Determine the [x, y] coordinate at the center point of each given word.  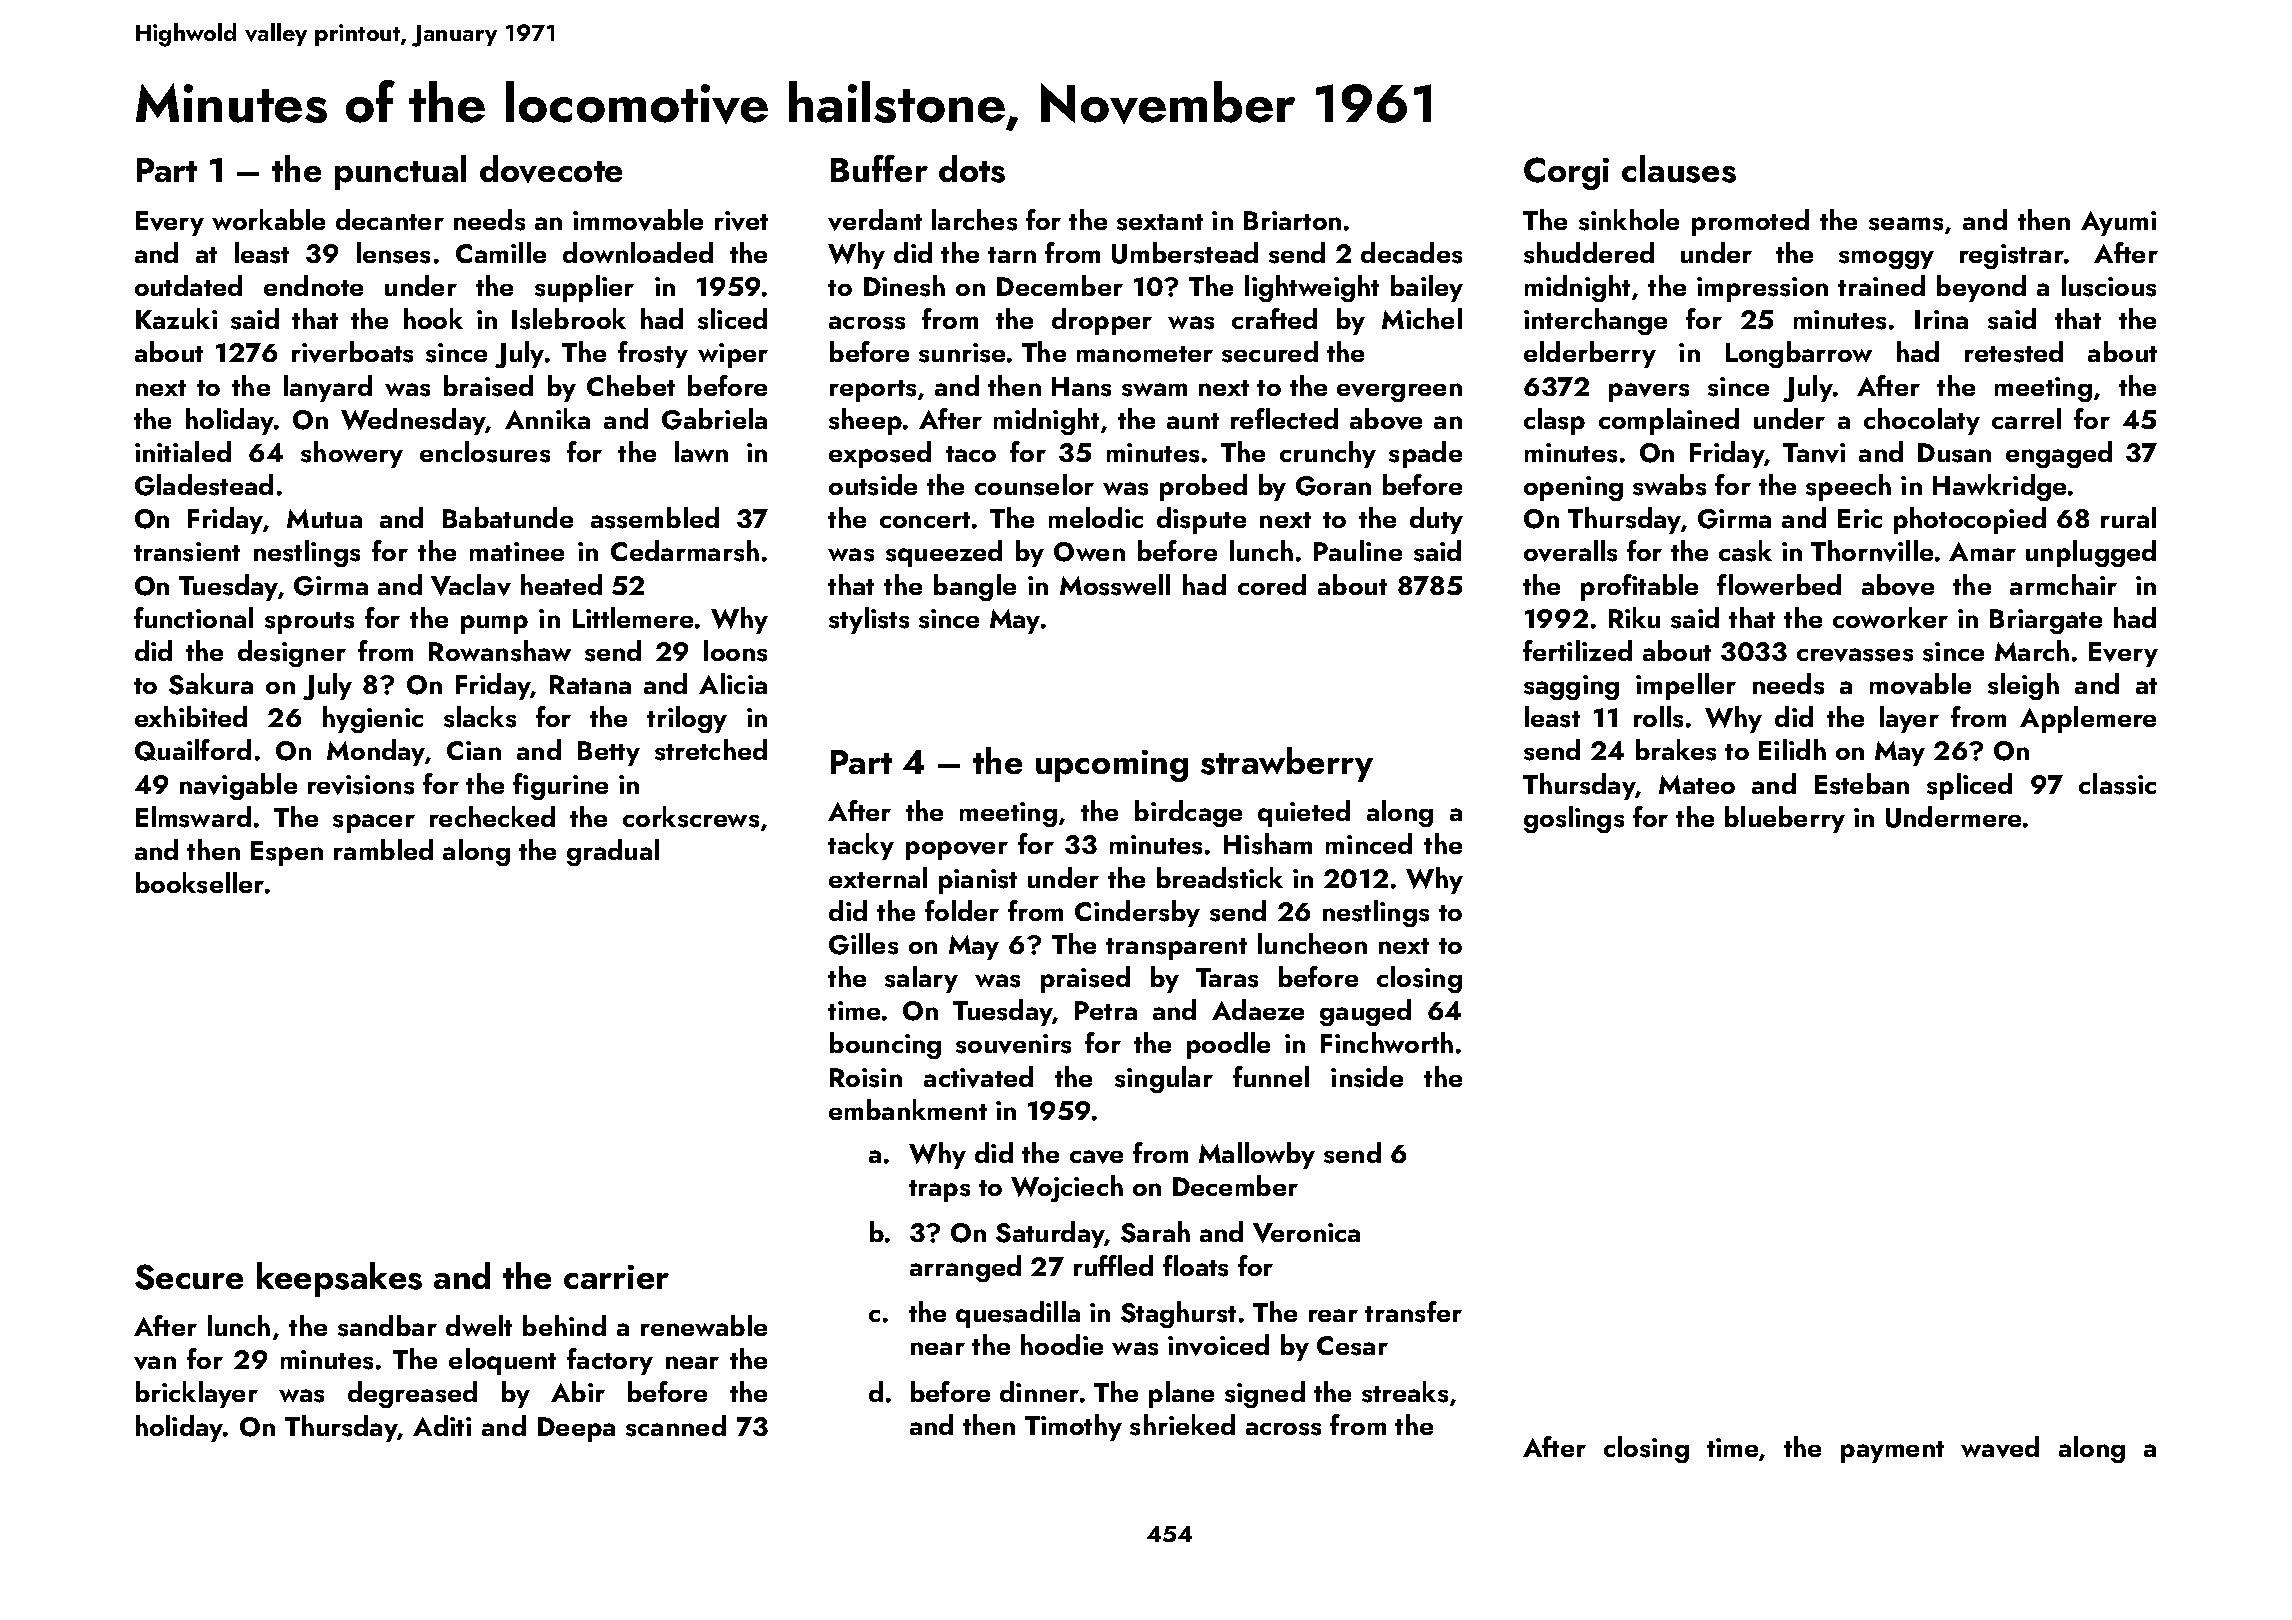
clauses [1679, 169]
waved [2000, 1447]
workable [268, 219]
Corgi [1566, 173]
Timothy [1073, 1427]
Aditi [442, 1425]
